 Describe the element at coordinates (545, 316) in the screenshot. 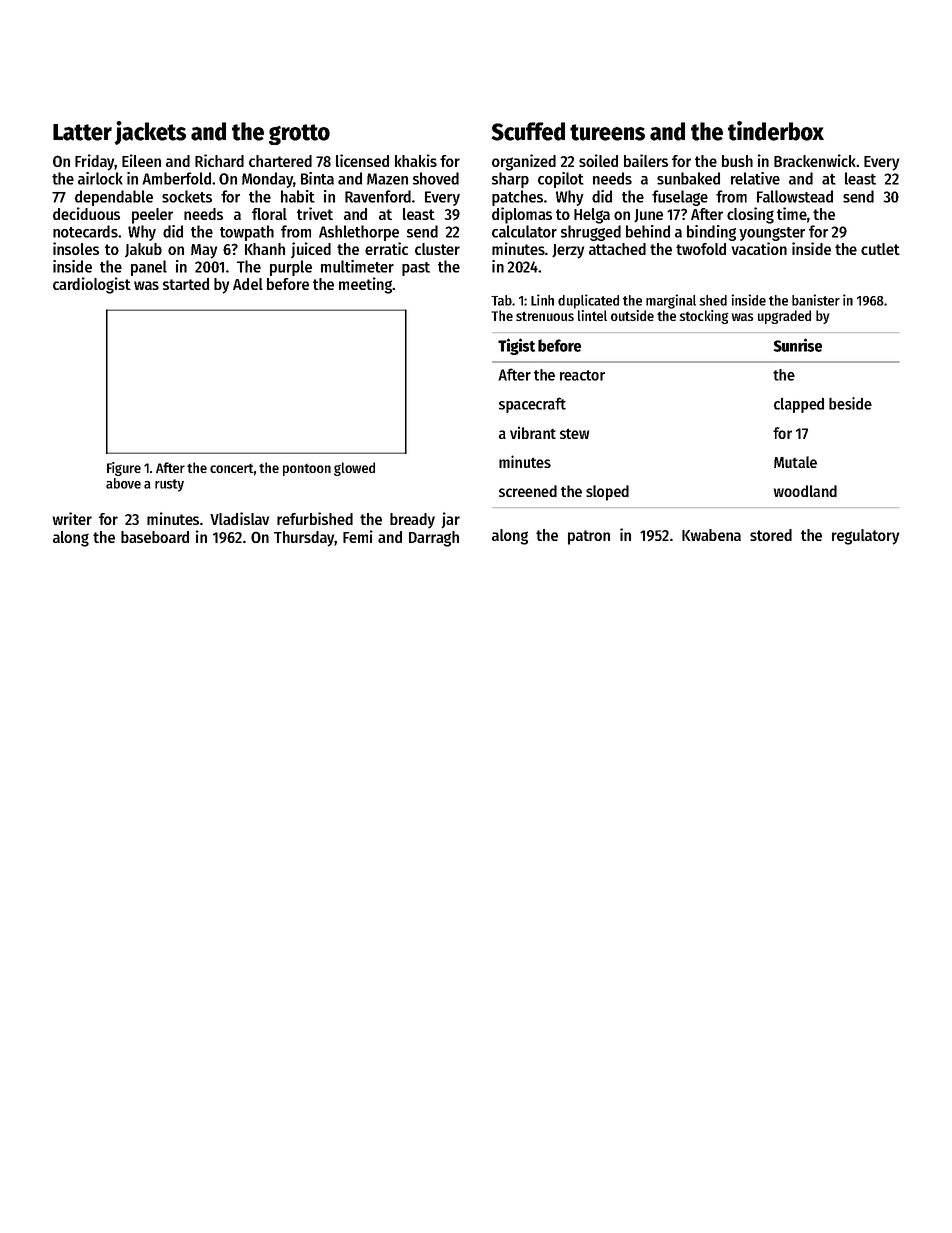

I see `strenuous` at that location.
